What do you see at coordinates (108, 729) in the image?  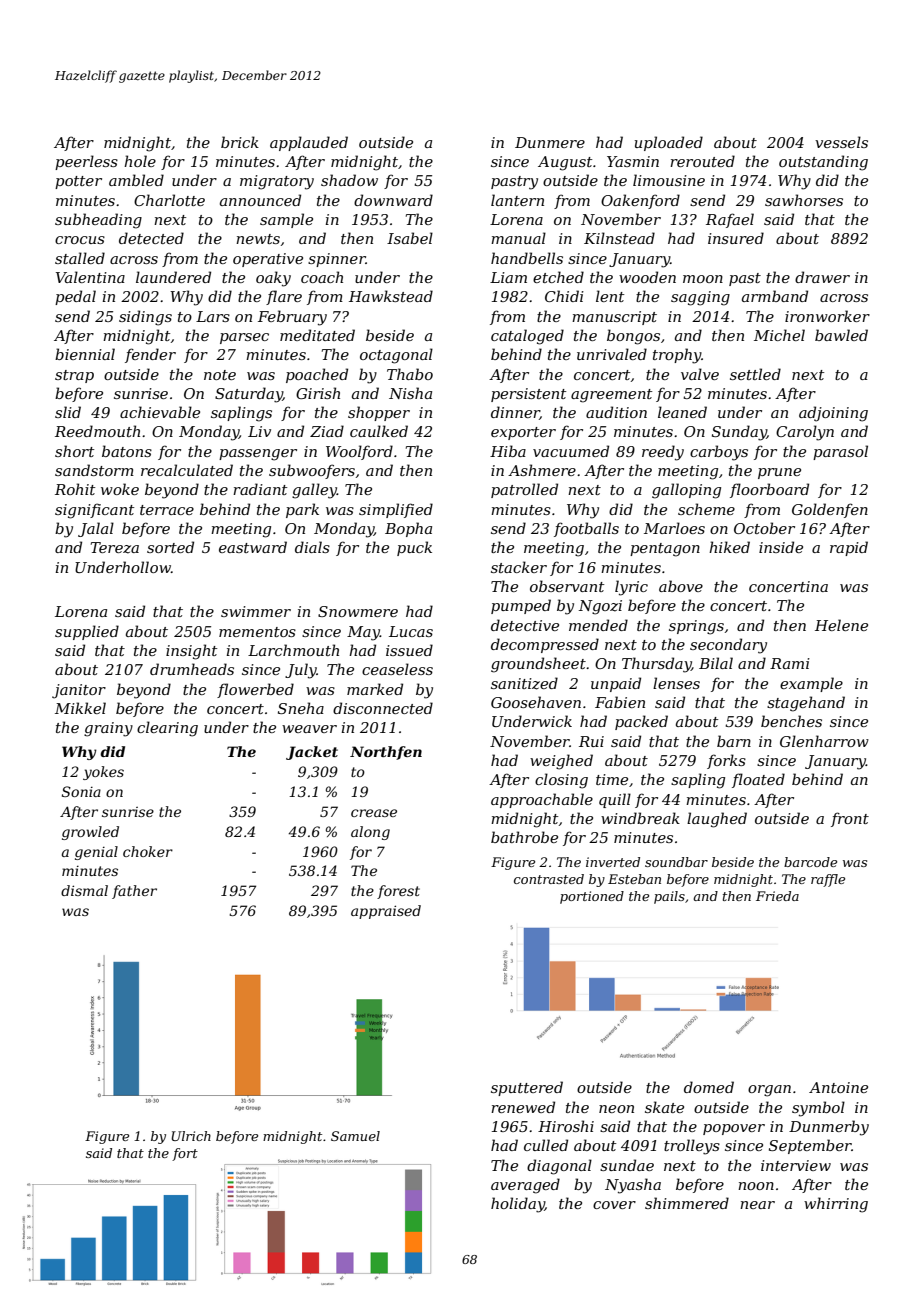 I see `grainy` at bounding box center [108, 729].
